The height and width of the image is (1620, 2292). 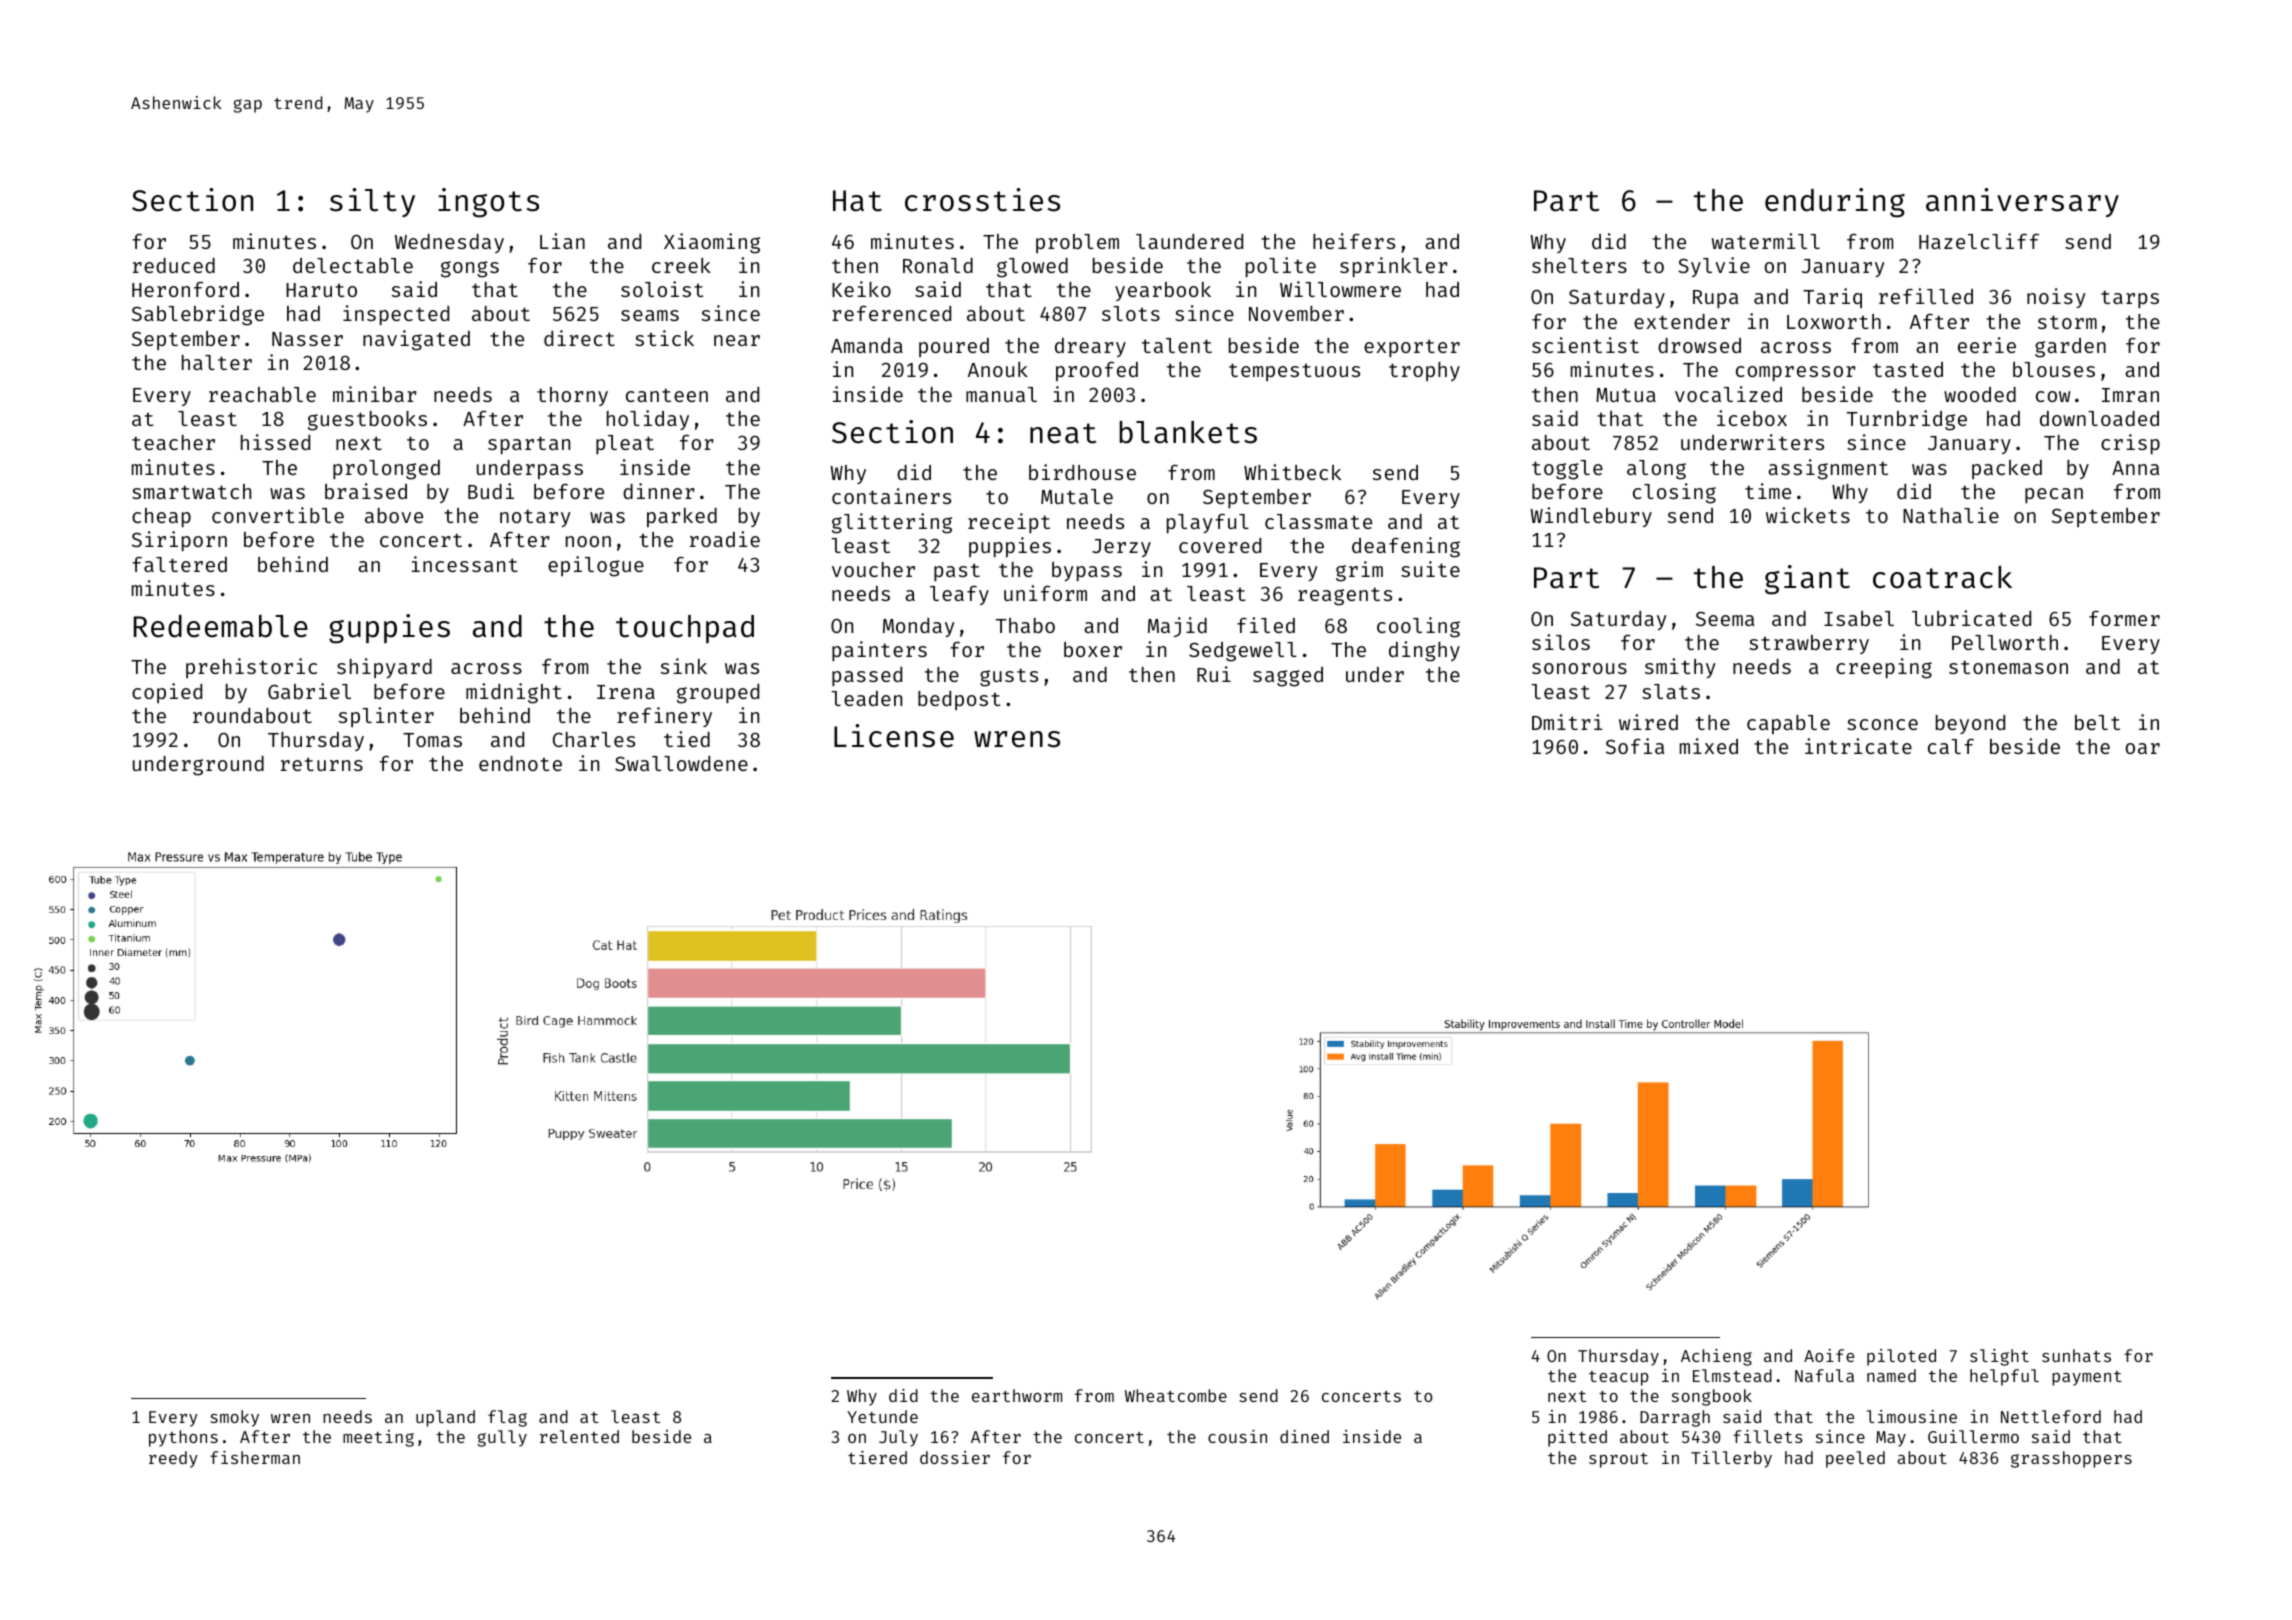 What do you see at coordinates (372, 202) in the image?
I see `silty` at bounding box center [372, 202].
